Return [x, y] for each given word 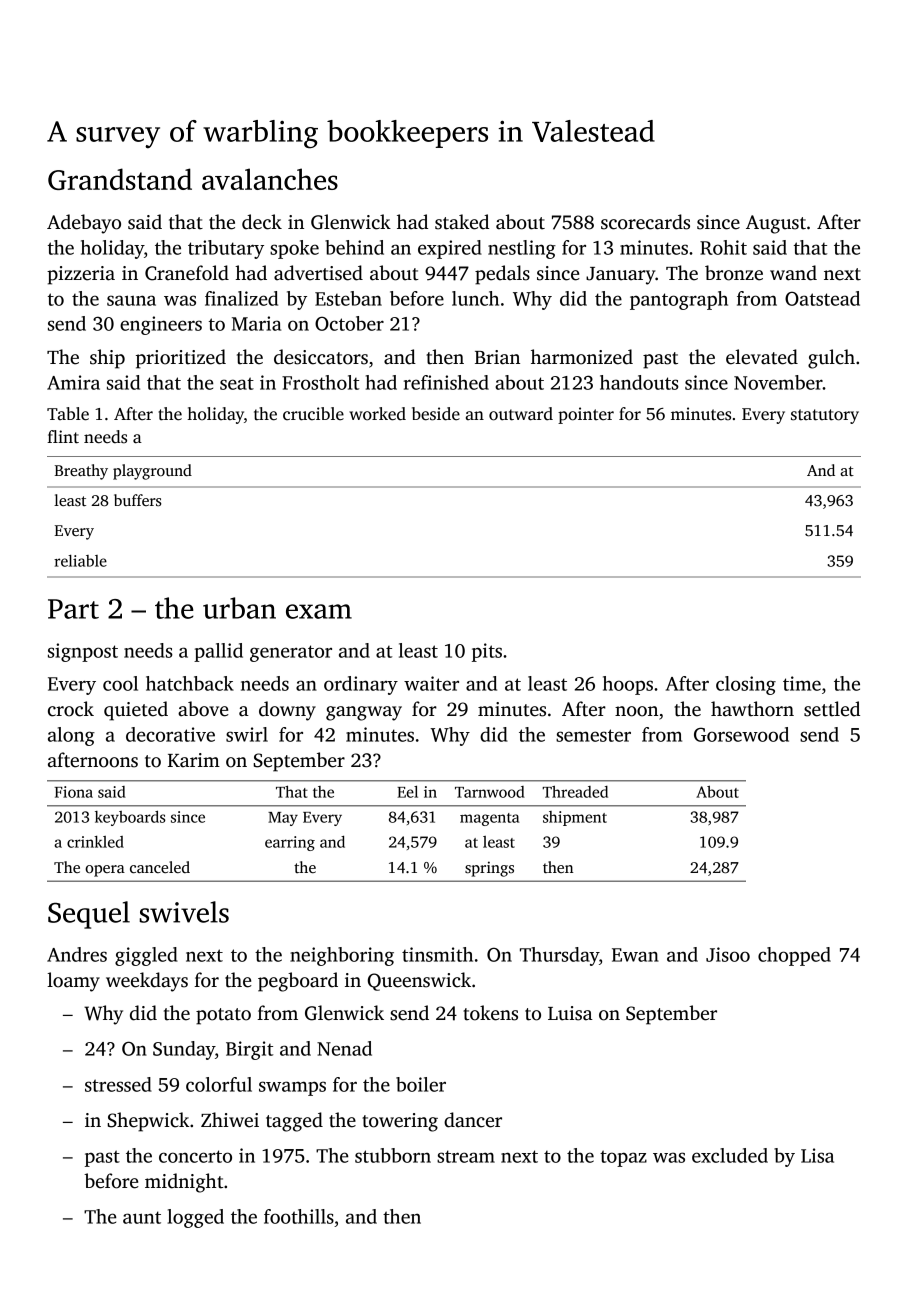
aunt [142, 1217]
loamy [73, 982]
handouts [639, 382]
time [802, 683]
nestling [522, 249]
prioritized [181, 359]
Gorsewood [741, 734]
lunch [475, 298]
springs [489, 869]
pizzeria [81, 275]
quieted [136, 711]
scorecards [645, 222]
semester [593, 735]
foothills [299, 1216]
